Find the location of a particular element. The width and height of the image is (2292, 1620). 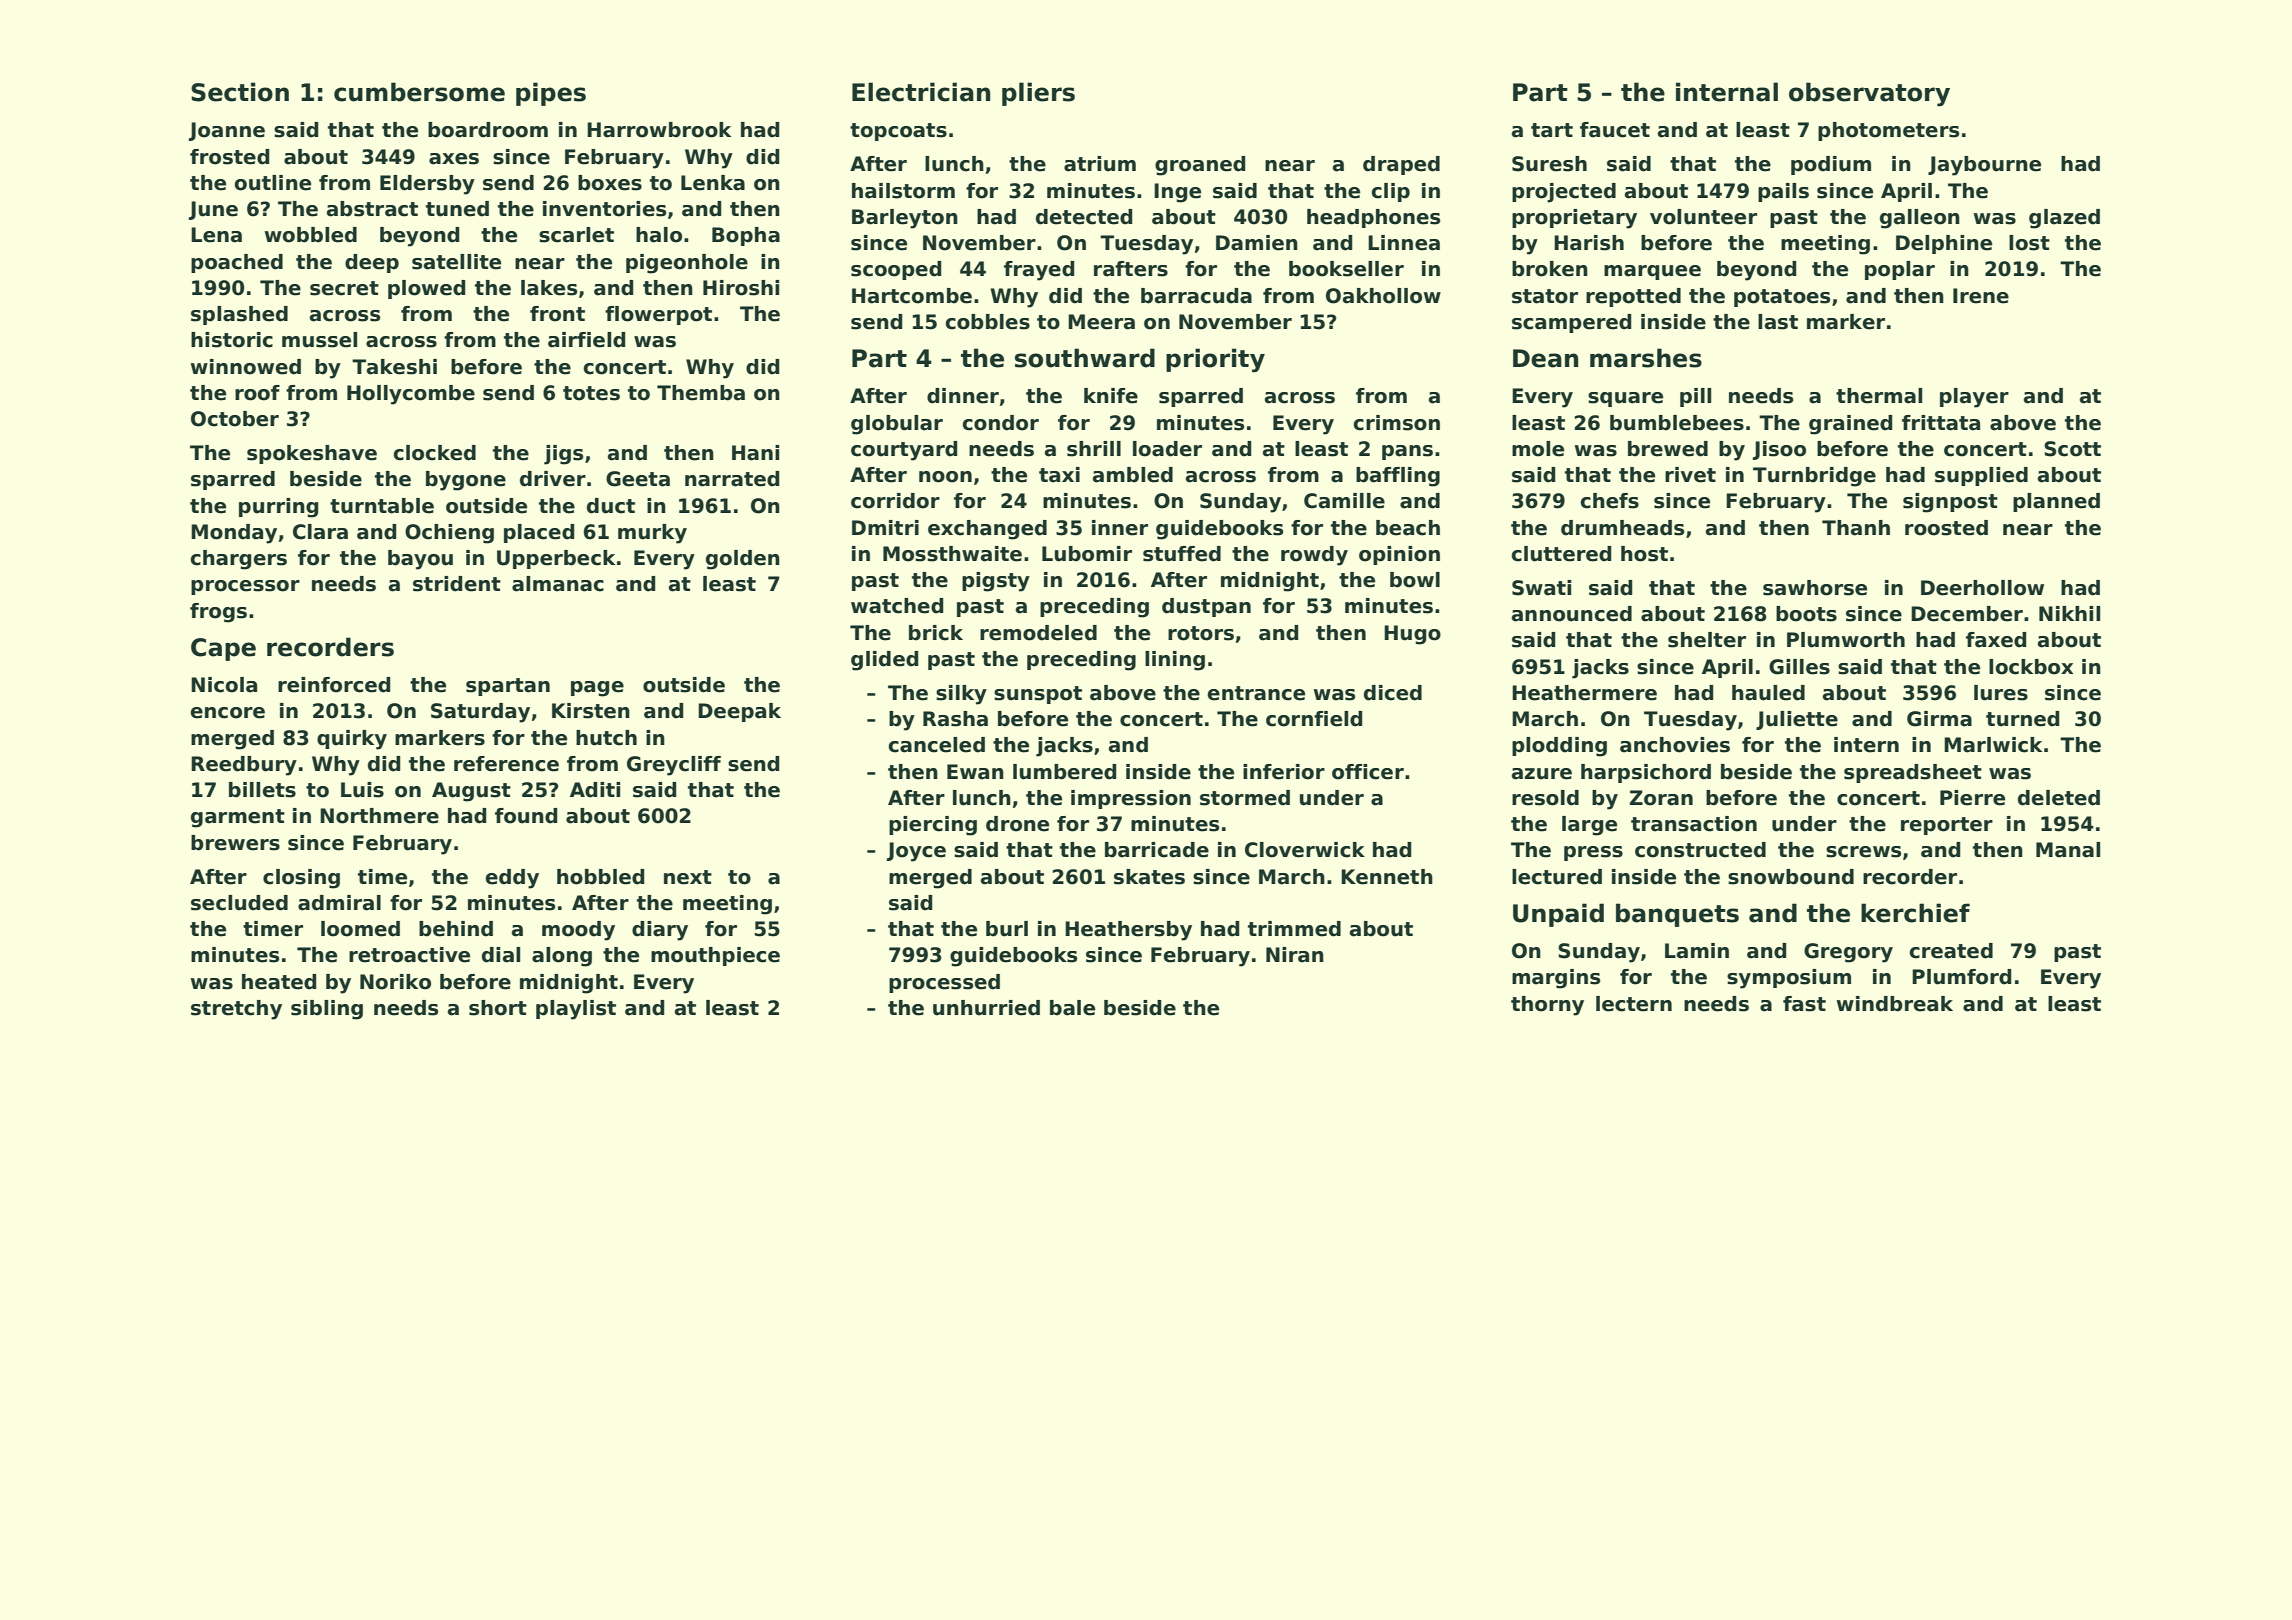

supplied is located at coordinates (1981, 476).
